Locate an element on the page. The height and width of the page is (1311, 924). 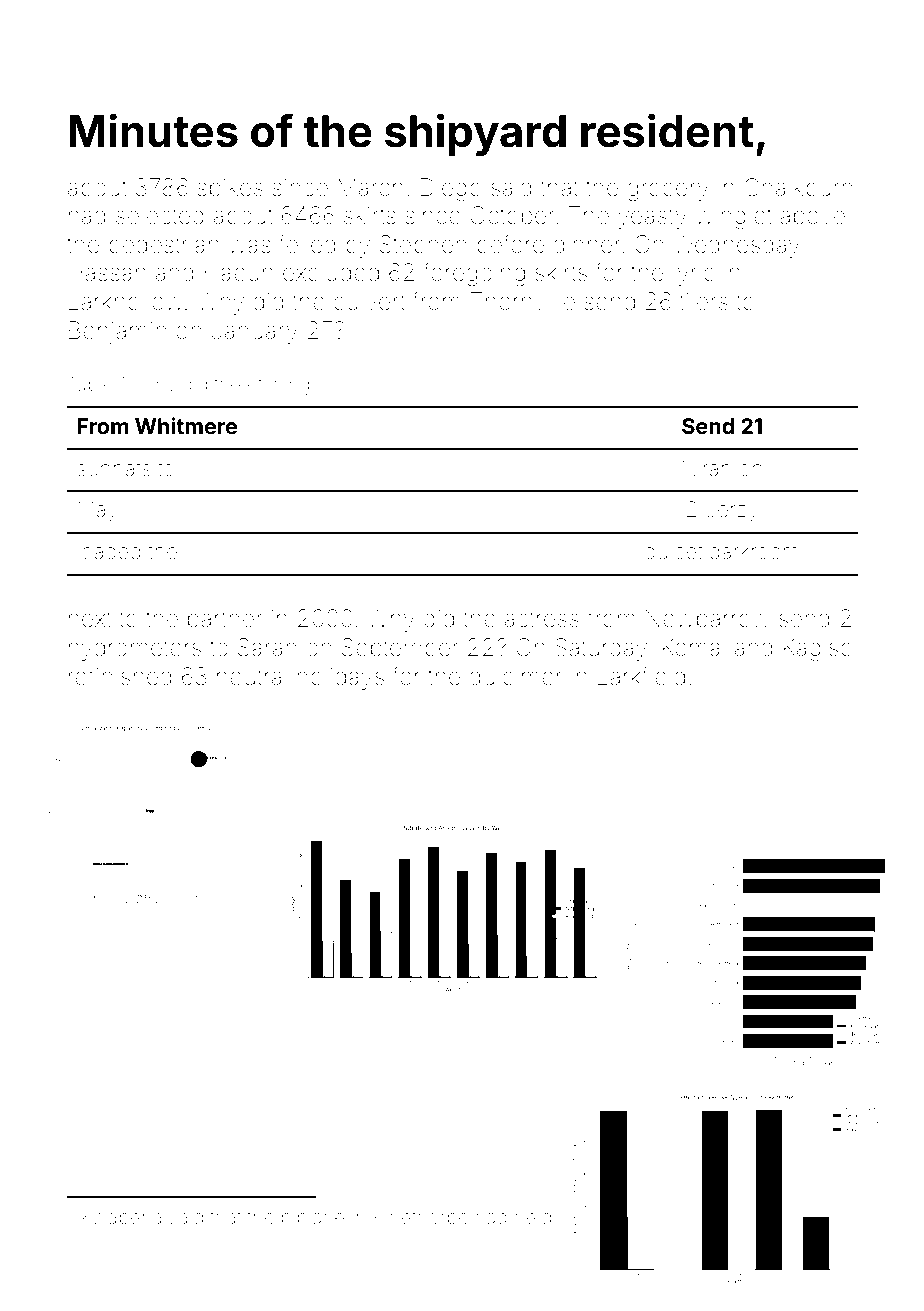
Diego is located at coordinates (451, 189).
